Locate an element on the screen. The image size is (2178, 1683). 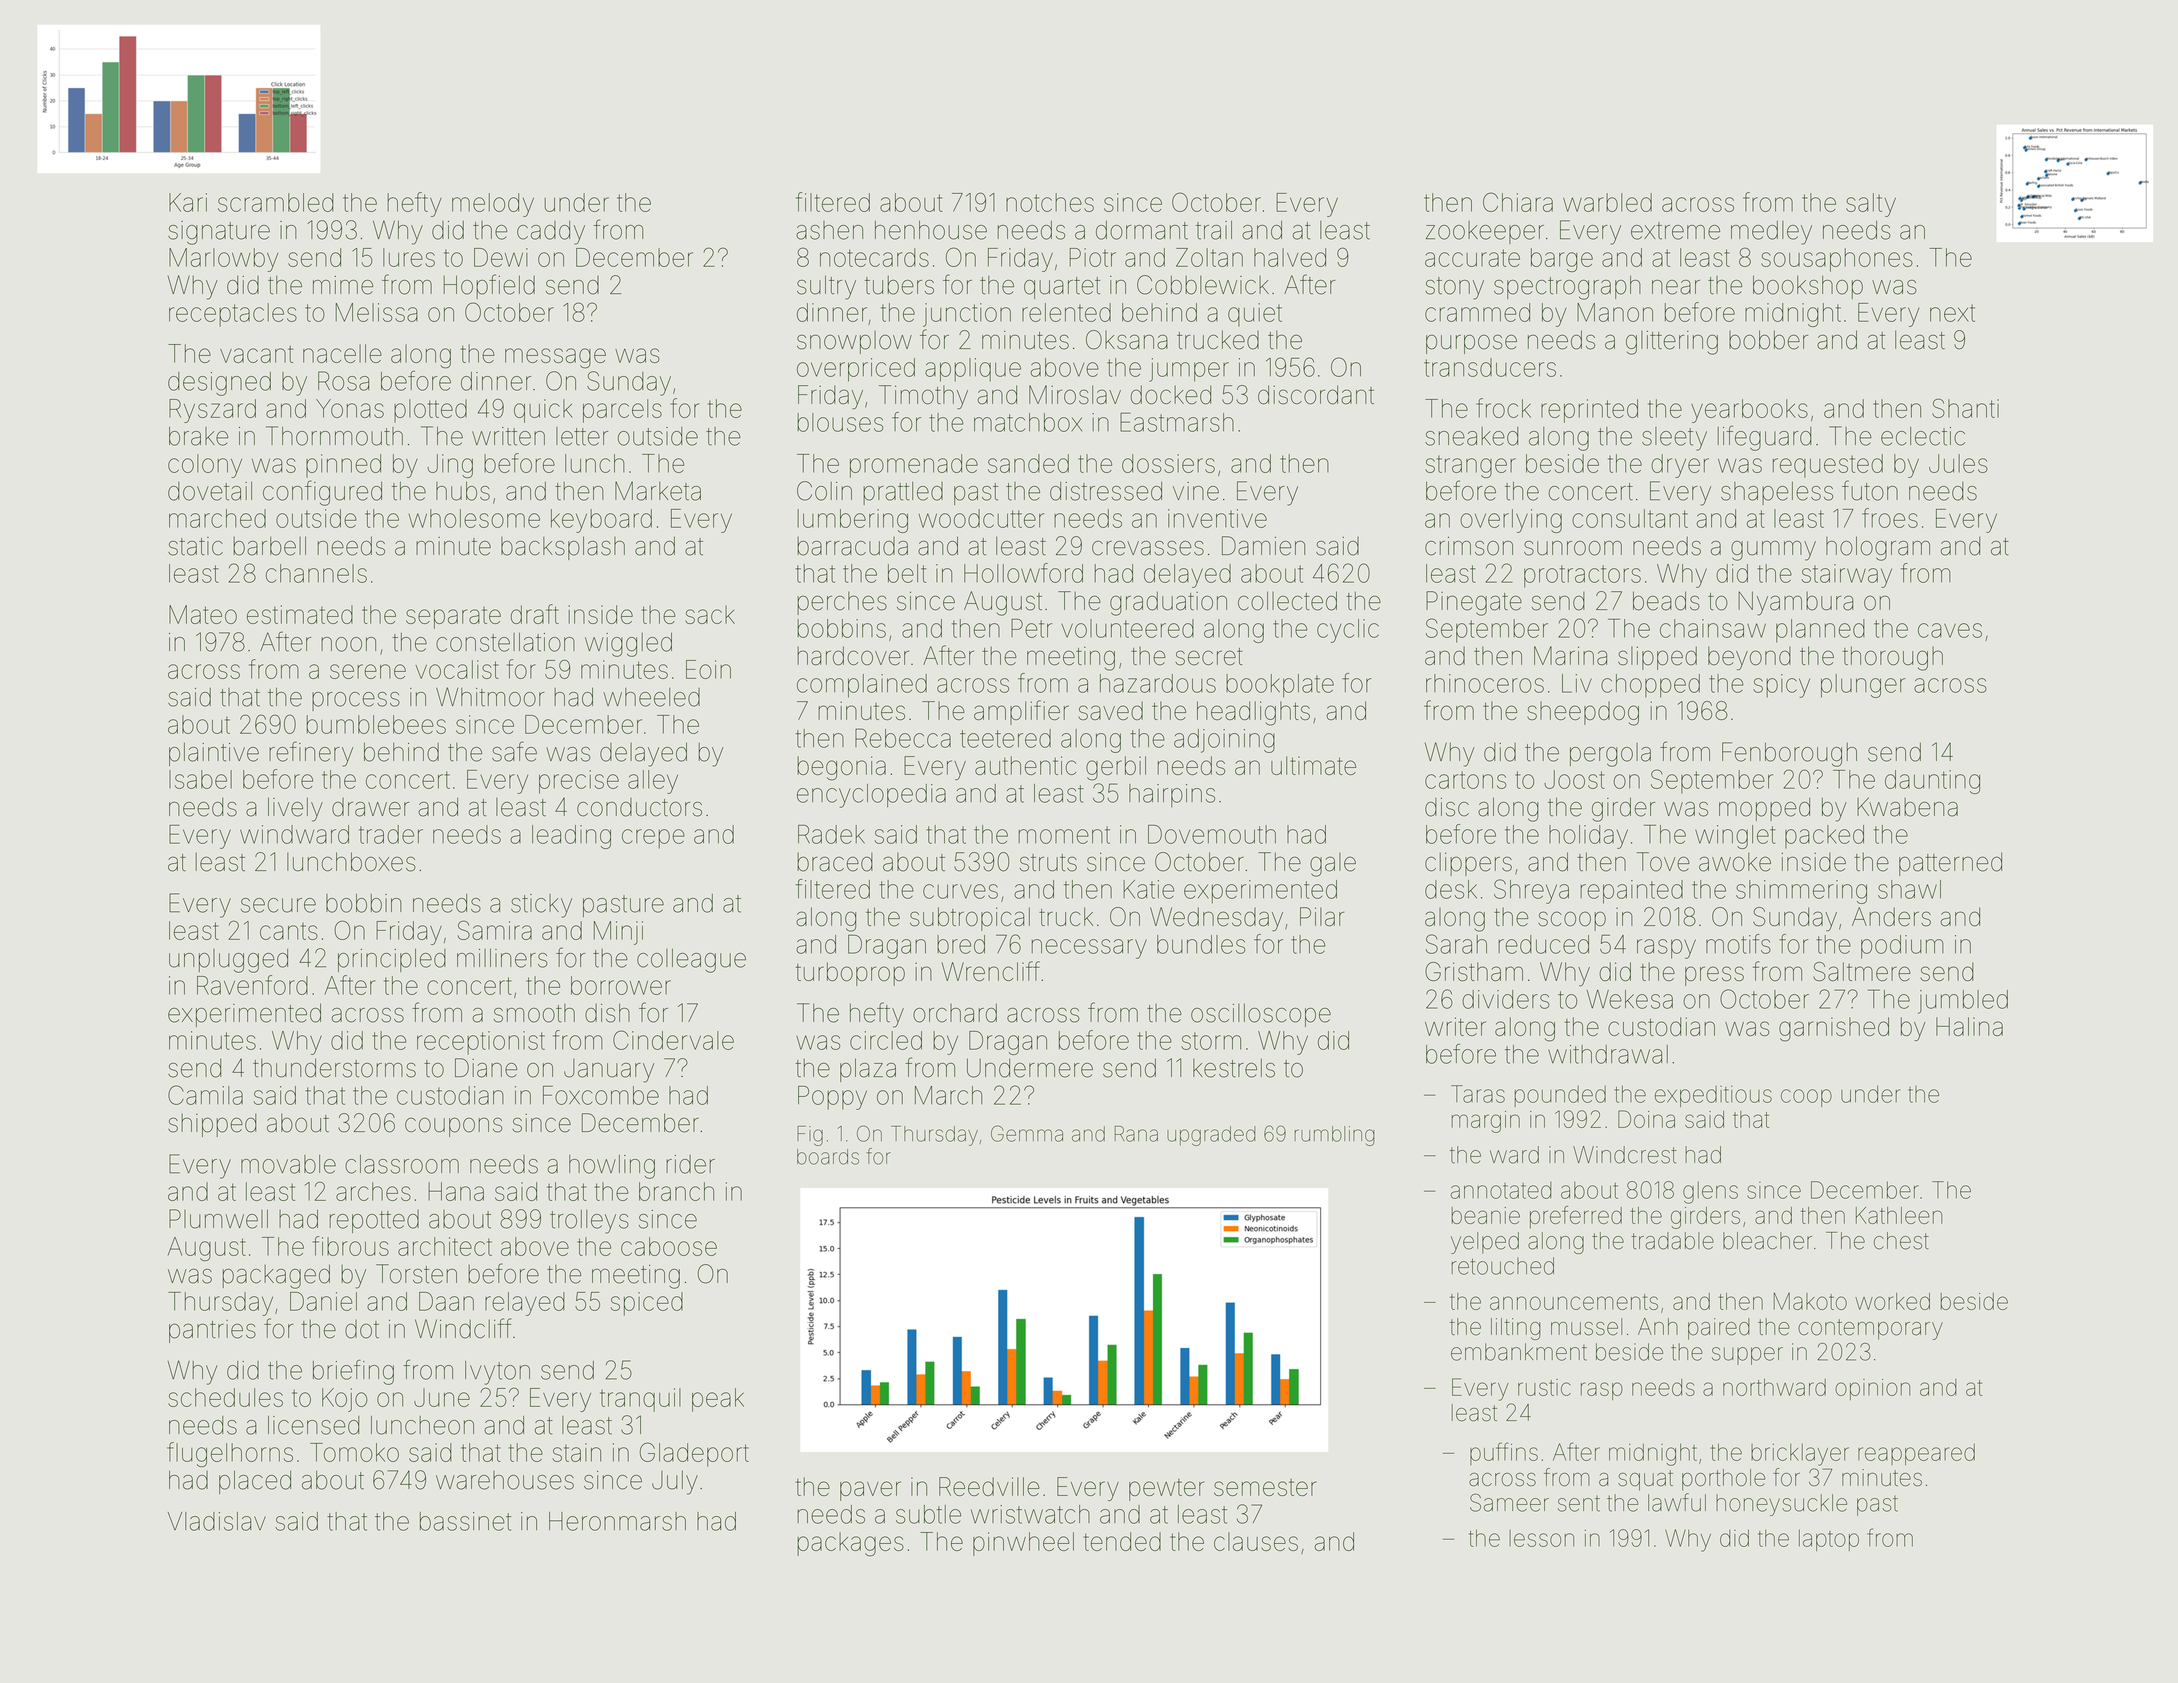
contemporary is located at coordinates (1870, 1329).
